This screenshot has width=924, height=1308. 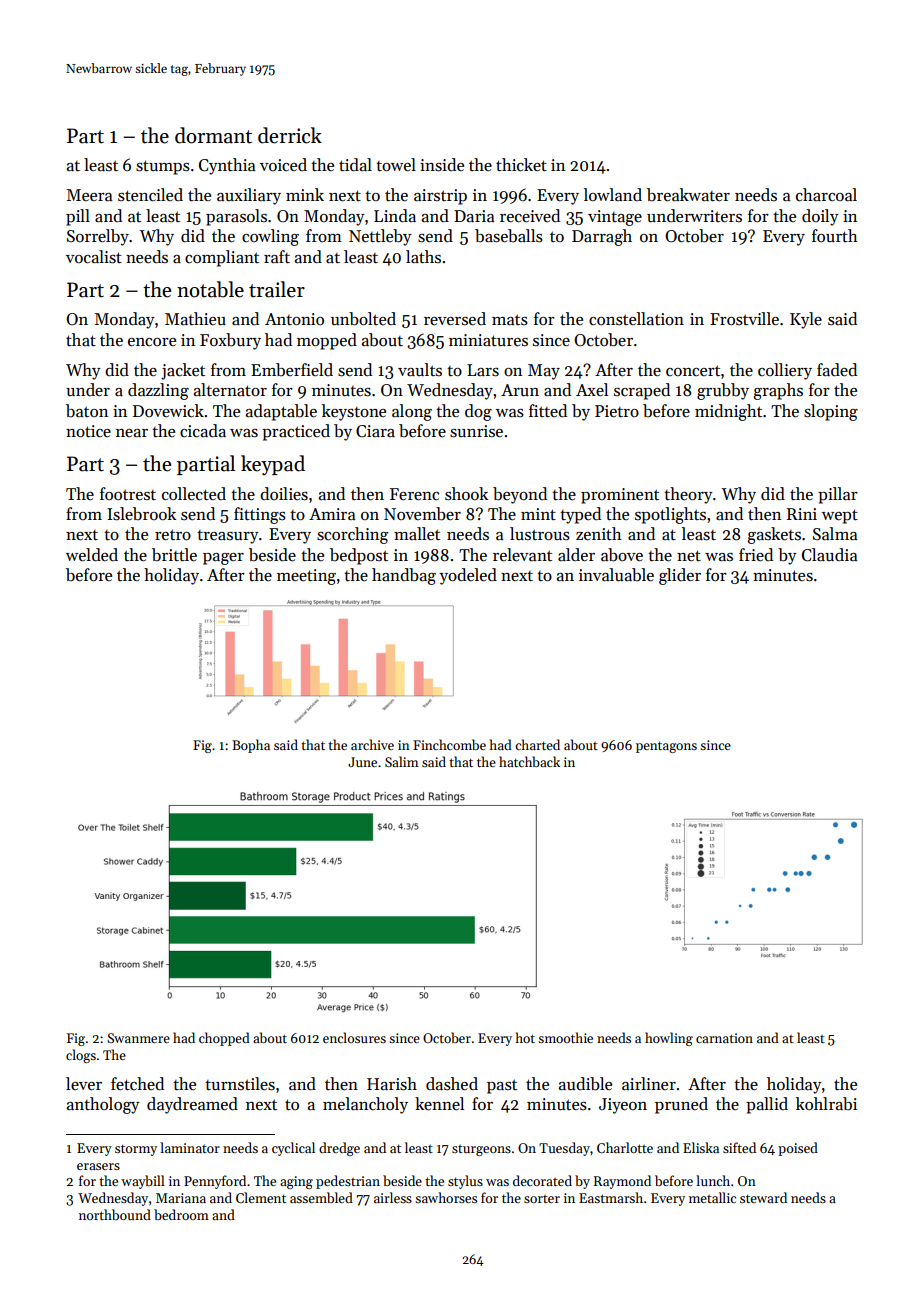 What do you see at coordinates (230, 390) in the screenshot?
I see `alternator` at bounding box center [230, 390].
